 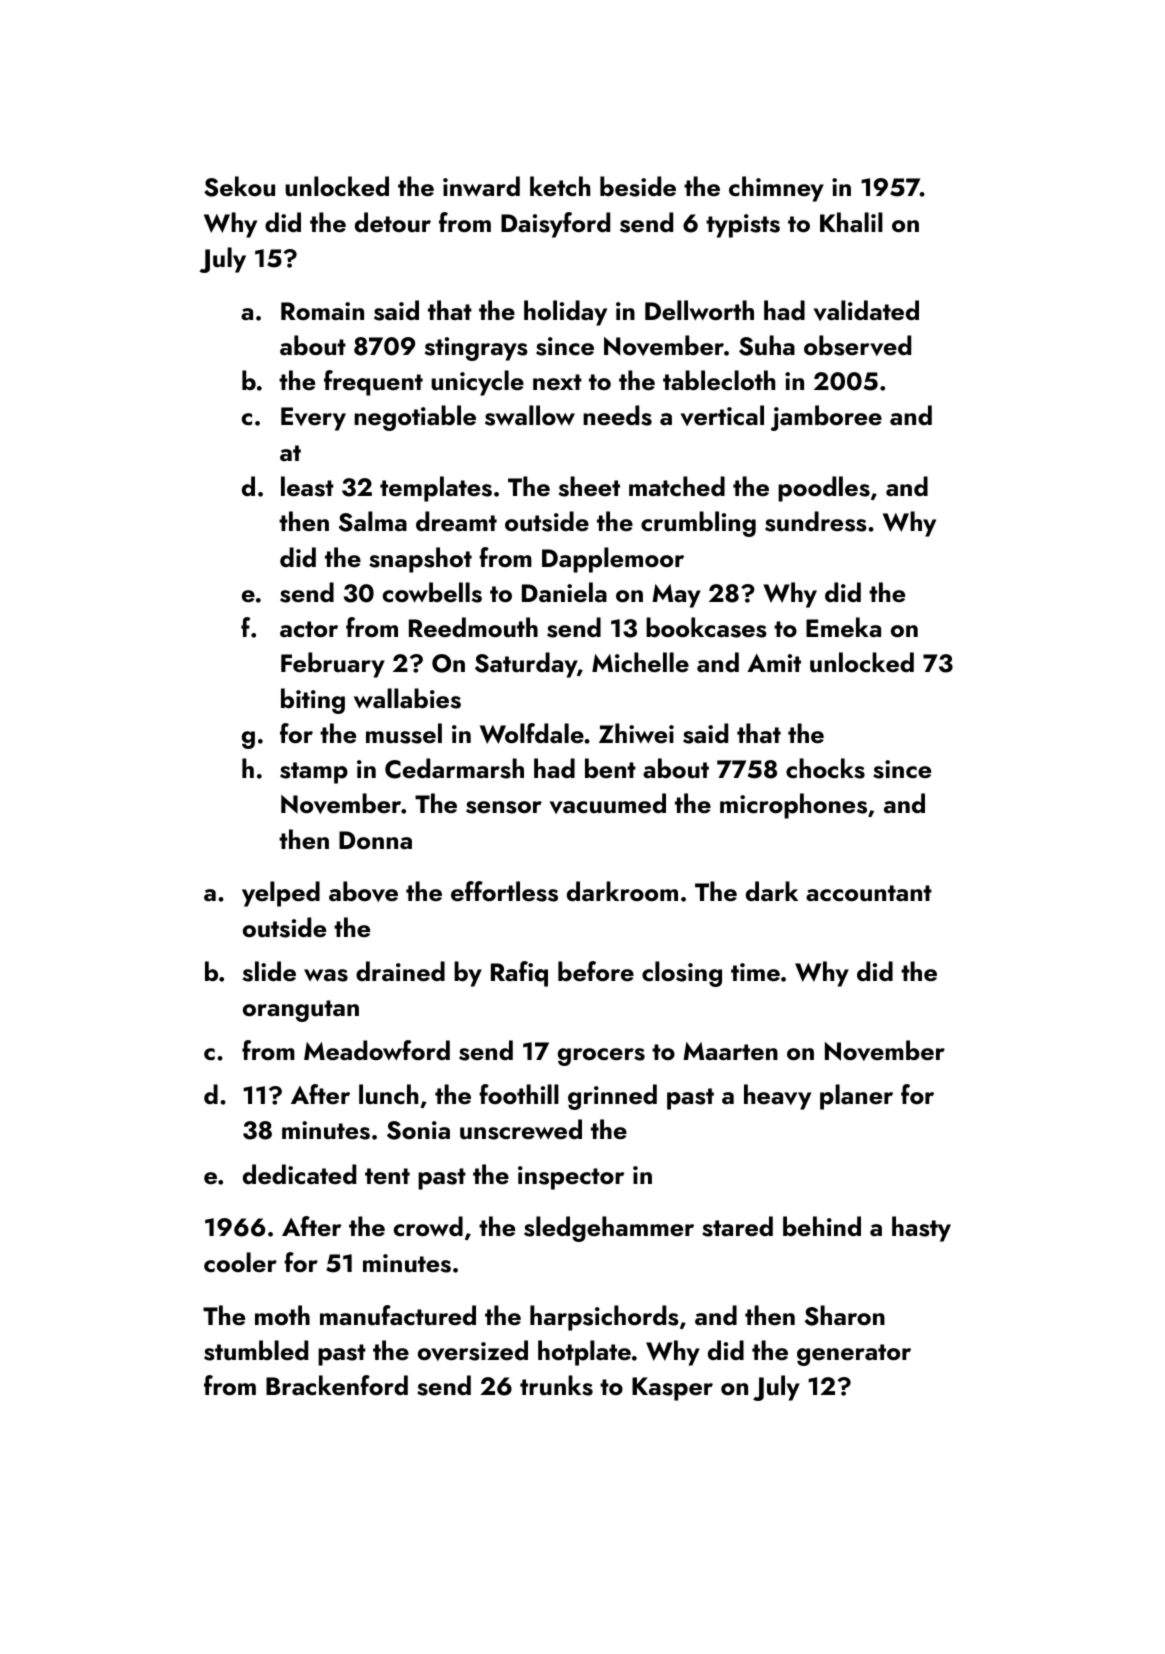 What do you see at coordinates (793, 806) in the screenshot?
I see `microphones` at bounding box center [793, 806].
